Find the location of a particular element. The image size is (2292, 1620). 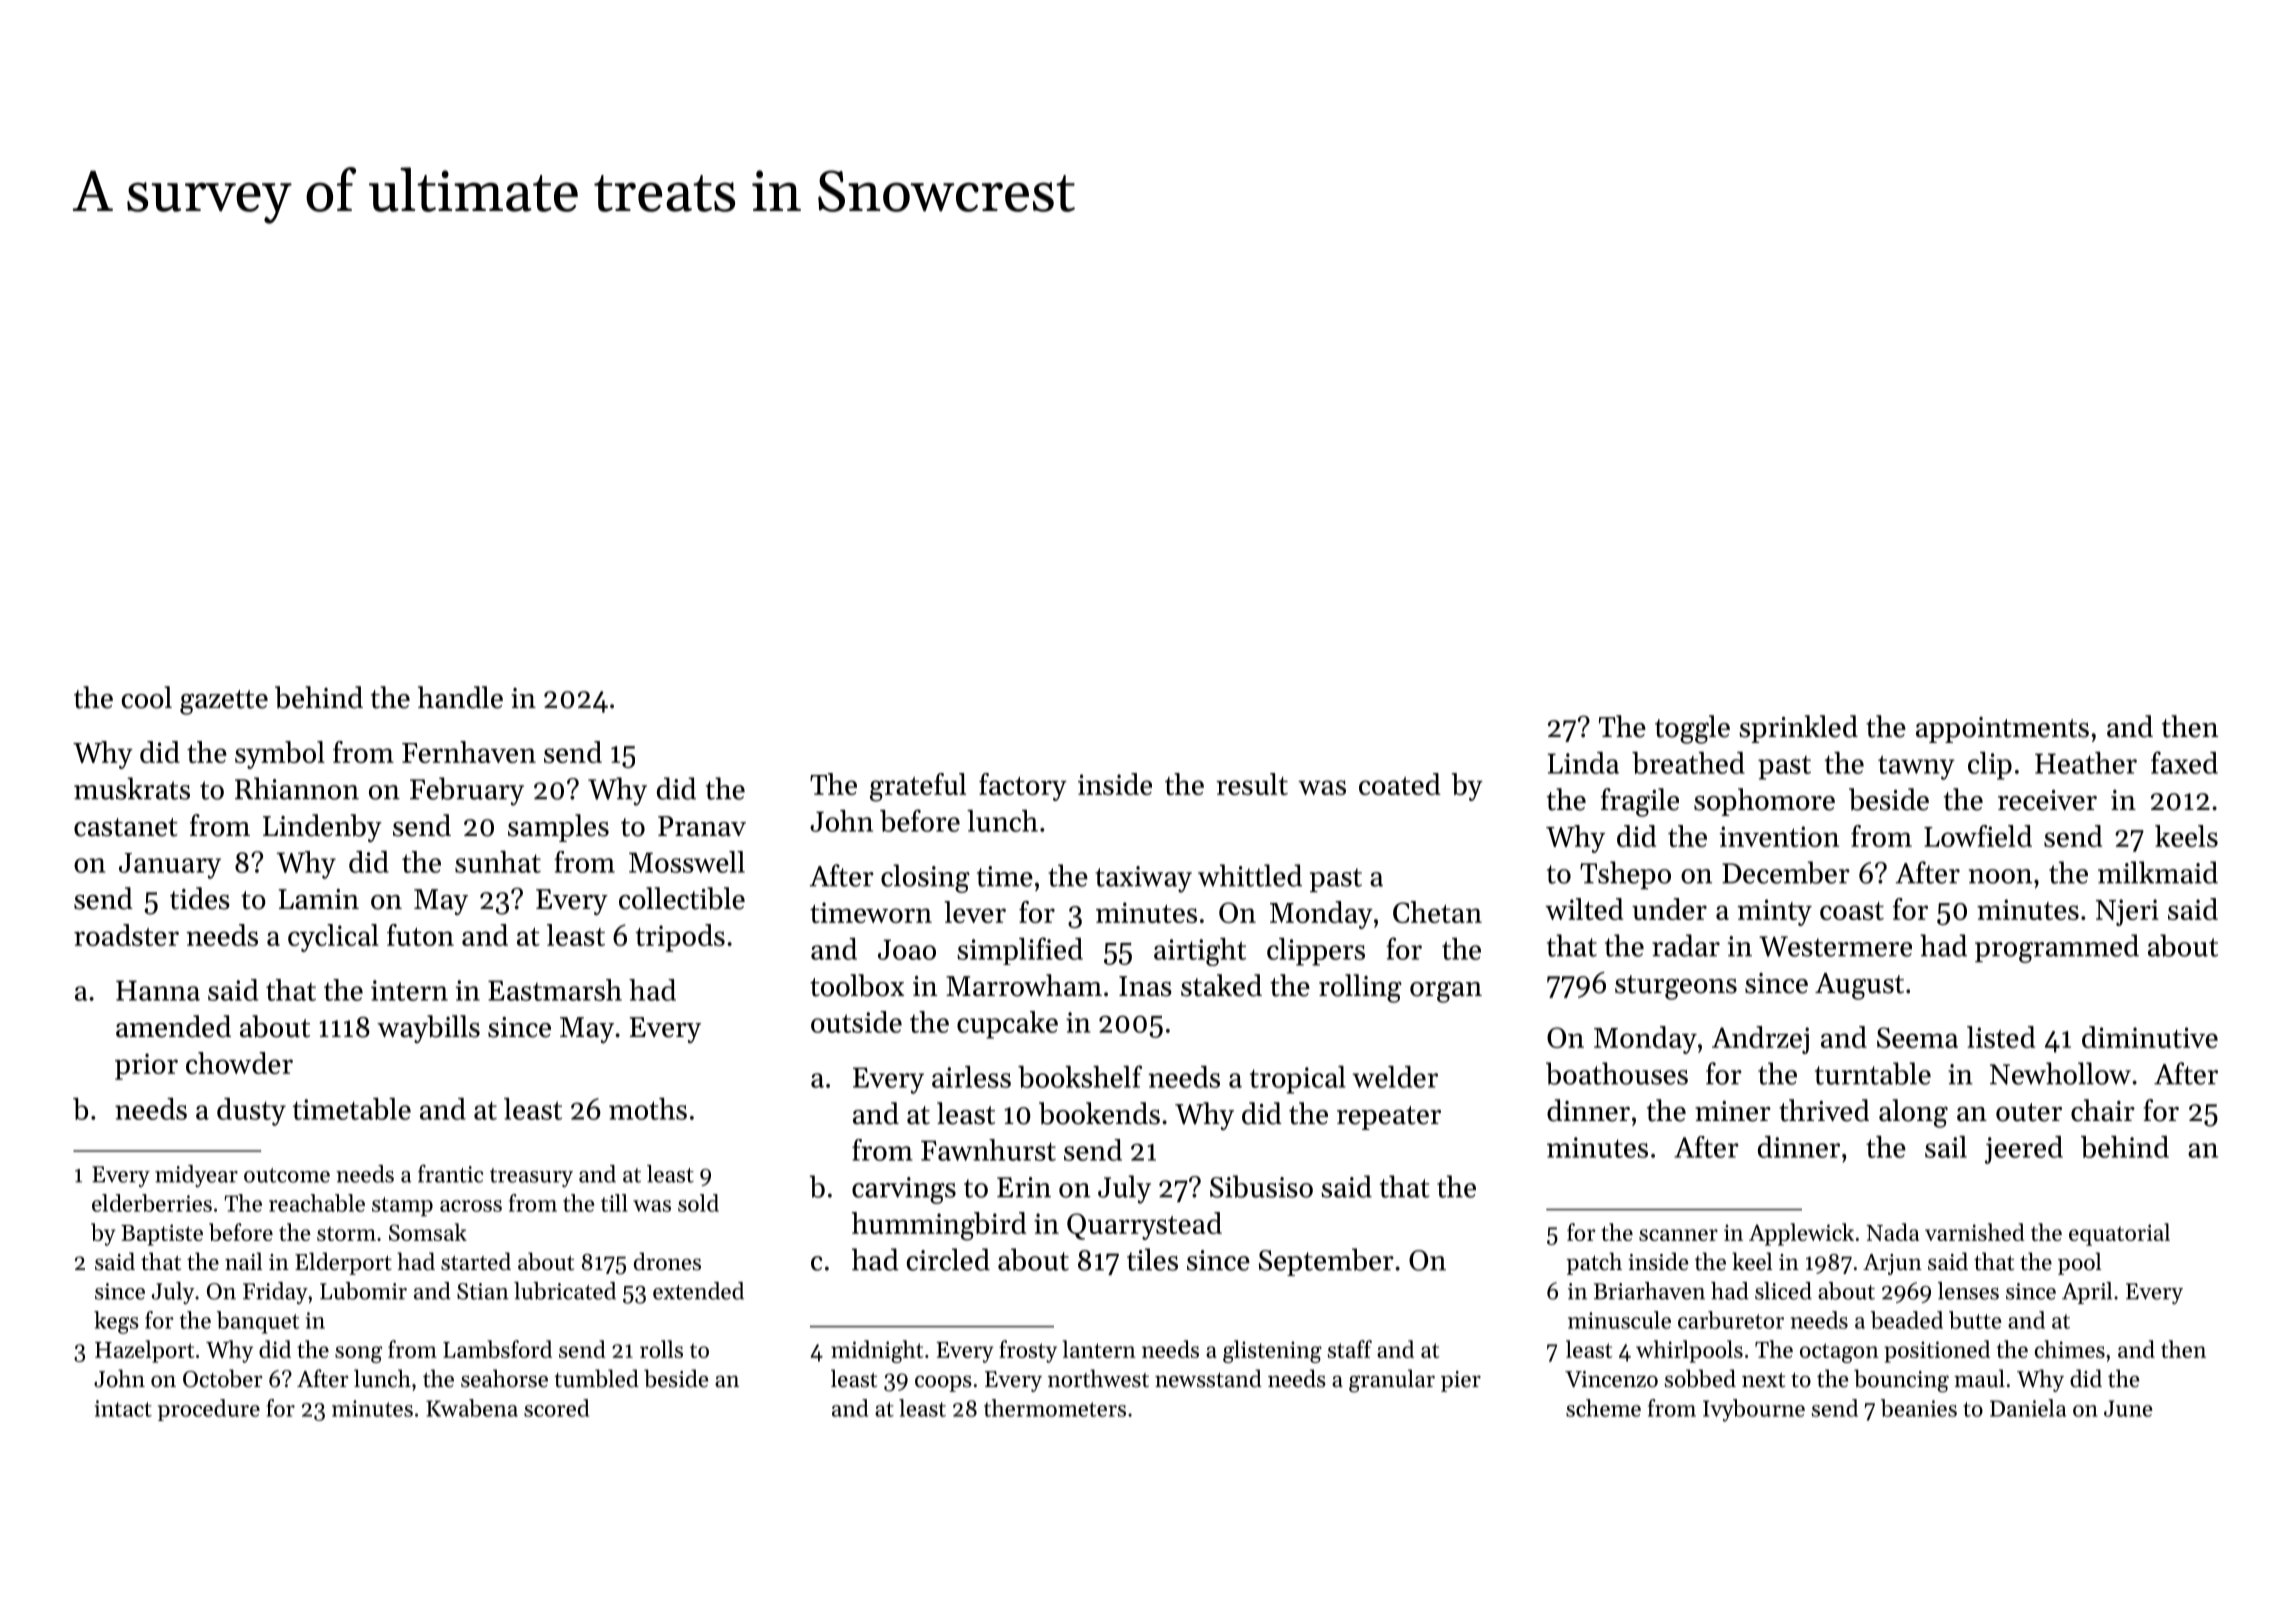

frosty is located at coordinates (1028, 1351).
